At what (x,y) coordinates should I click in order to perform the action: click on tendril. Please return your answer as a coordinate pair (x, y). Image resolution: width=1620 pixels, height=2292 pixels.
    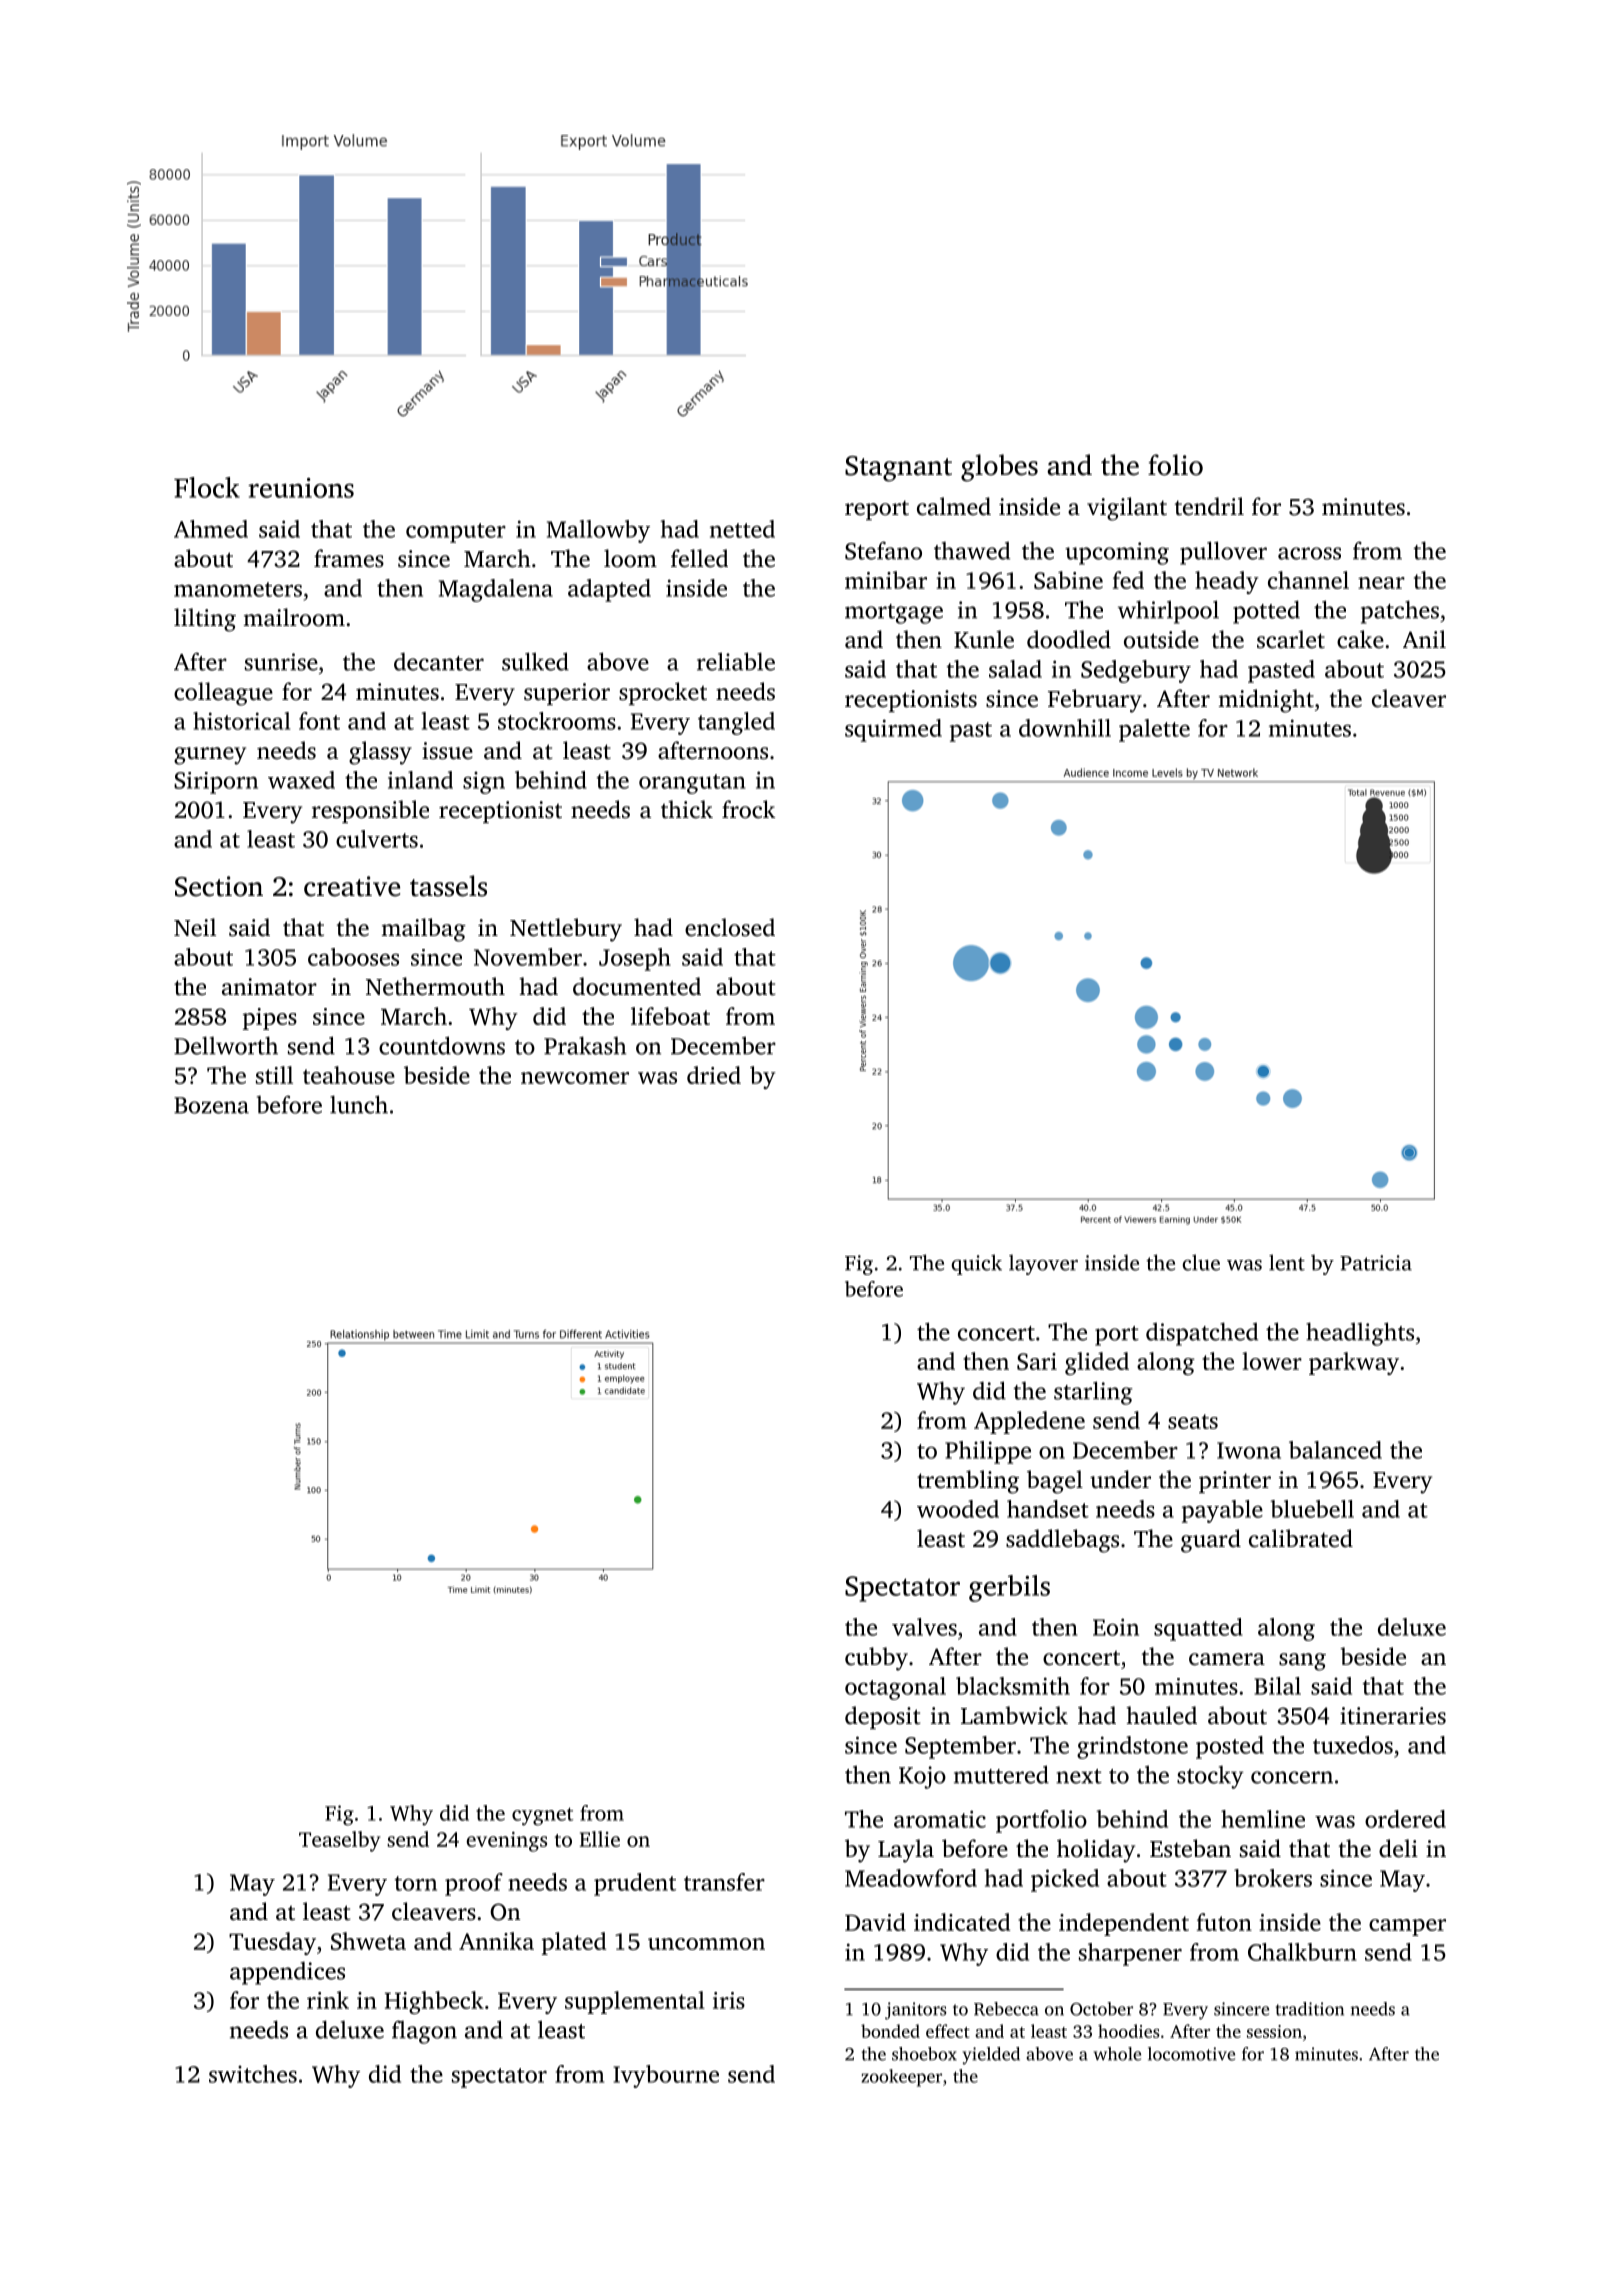
    Looking at the image, I should click on (1209, 506).
